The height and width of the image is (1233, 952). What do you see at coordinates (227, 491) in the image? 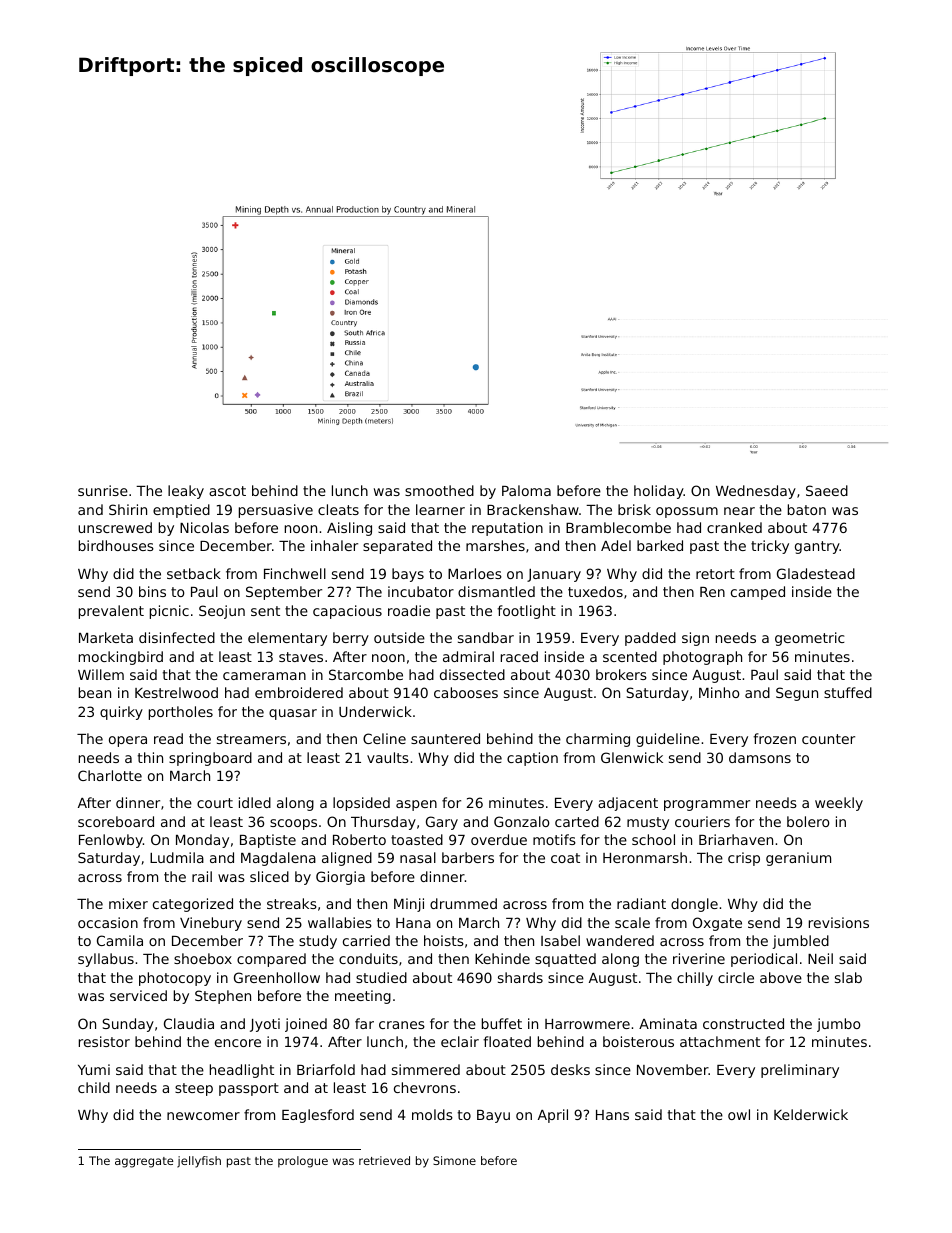
I see `ascot` at bounding box center [227, 491].
